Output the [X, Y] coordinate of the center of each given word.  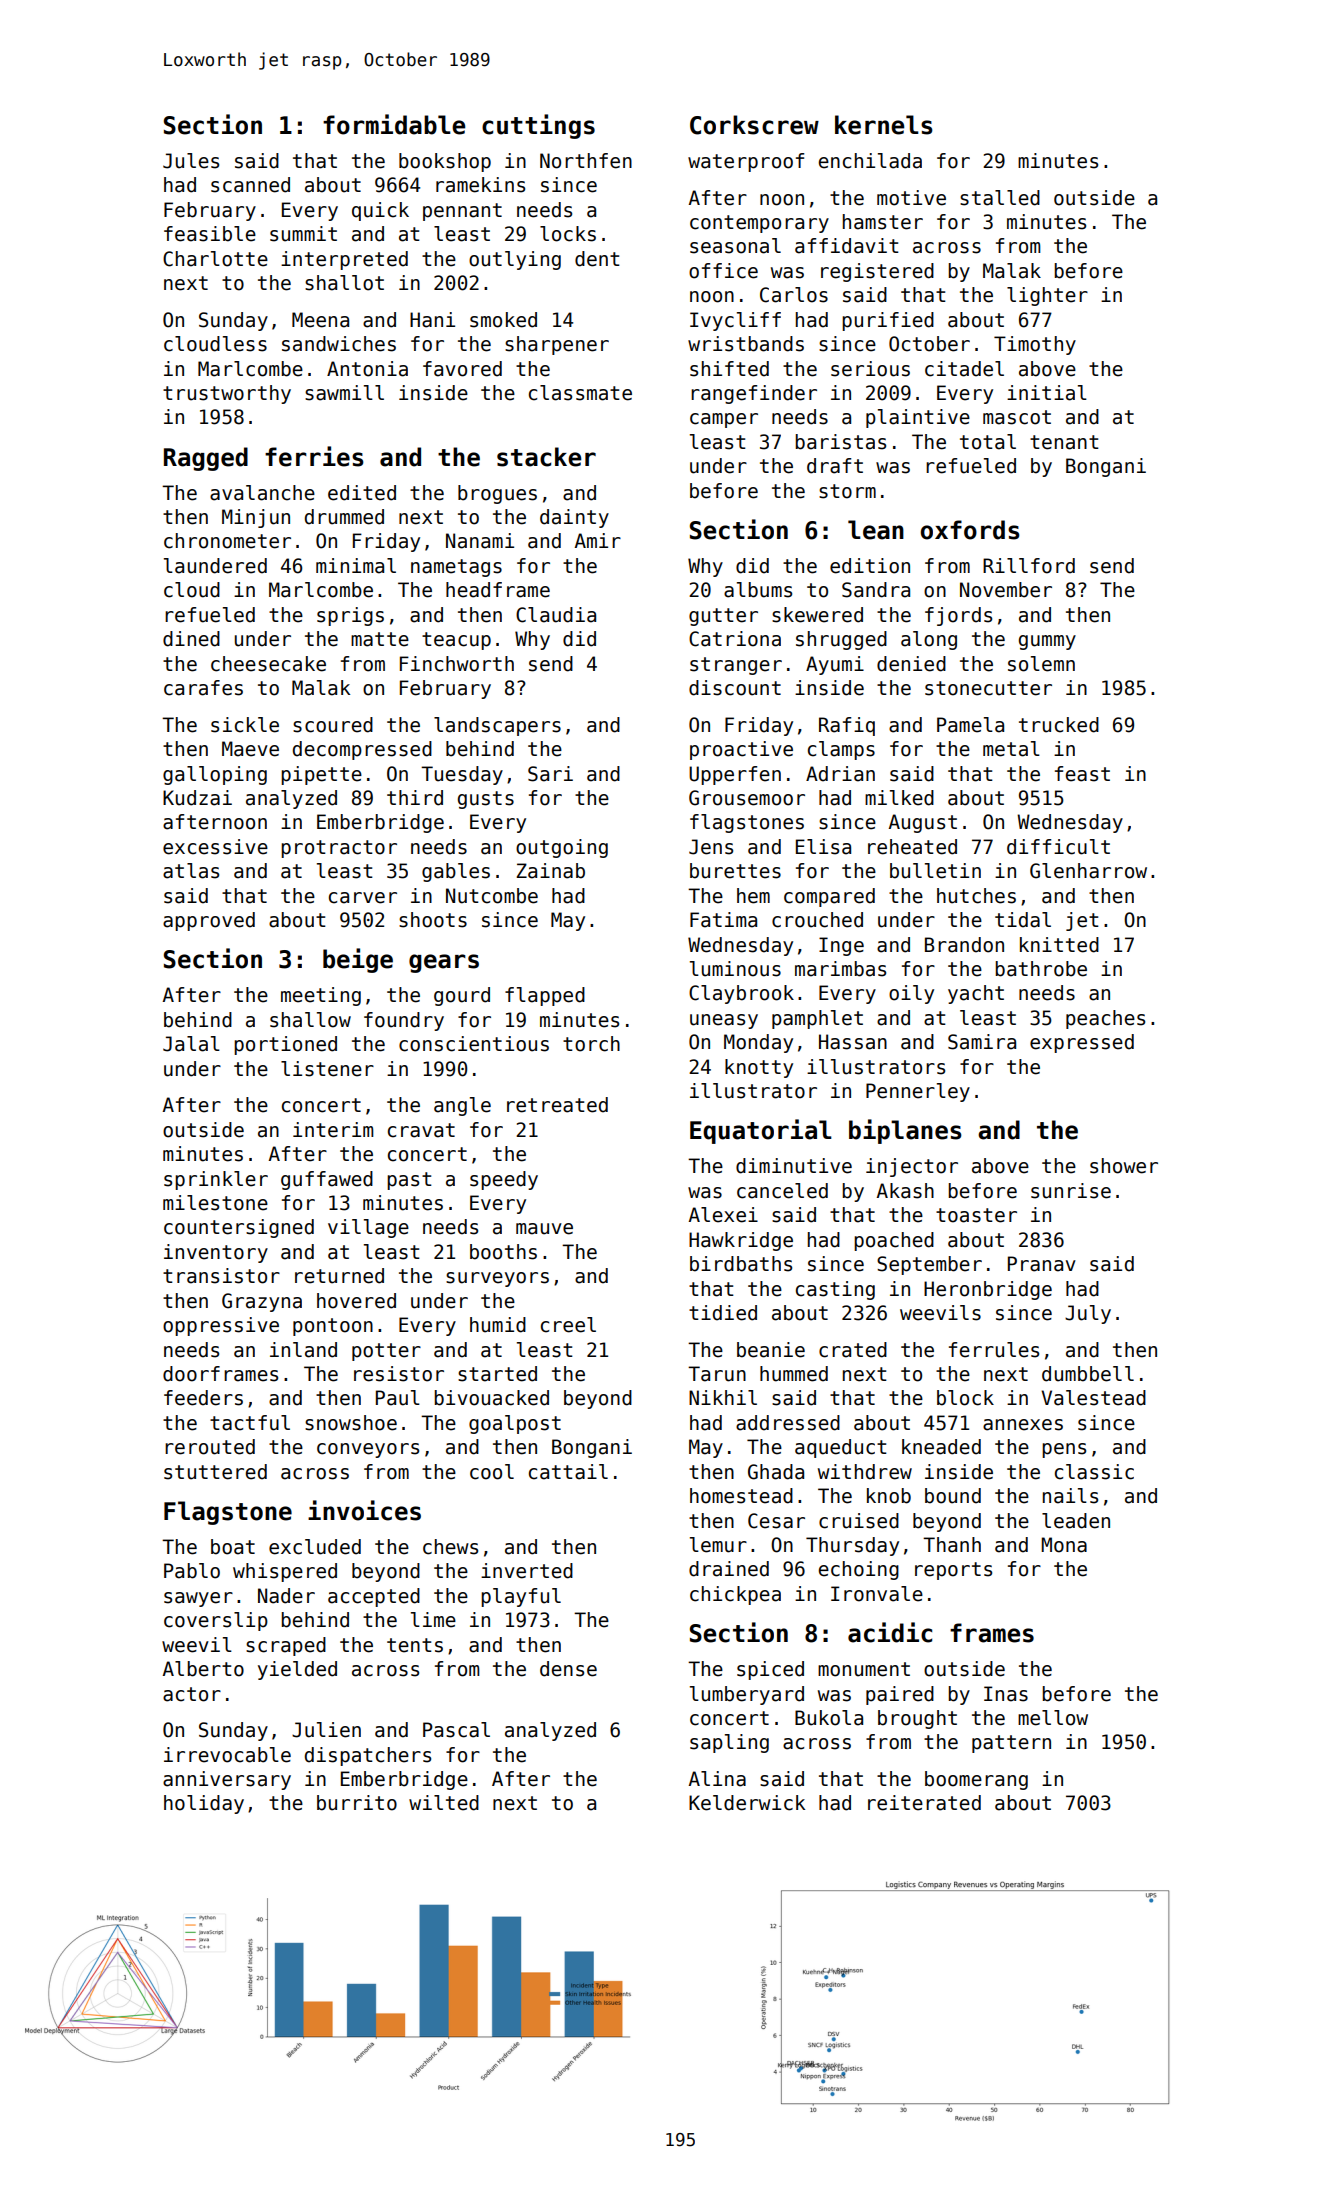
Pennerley [918, 1092]
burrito [357, 1803]
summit [303, 234]
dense [568, 1669]
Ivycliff [735, 321]
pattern [1011, 1744]
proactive [741, 750]
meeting [321, 996]
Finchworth [457, 664]
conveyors [368, 1450]
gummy [1047, 642]
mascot [1017, 417]
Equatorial [761, 1131]
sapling [729, 1743]
